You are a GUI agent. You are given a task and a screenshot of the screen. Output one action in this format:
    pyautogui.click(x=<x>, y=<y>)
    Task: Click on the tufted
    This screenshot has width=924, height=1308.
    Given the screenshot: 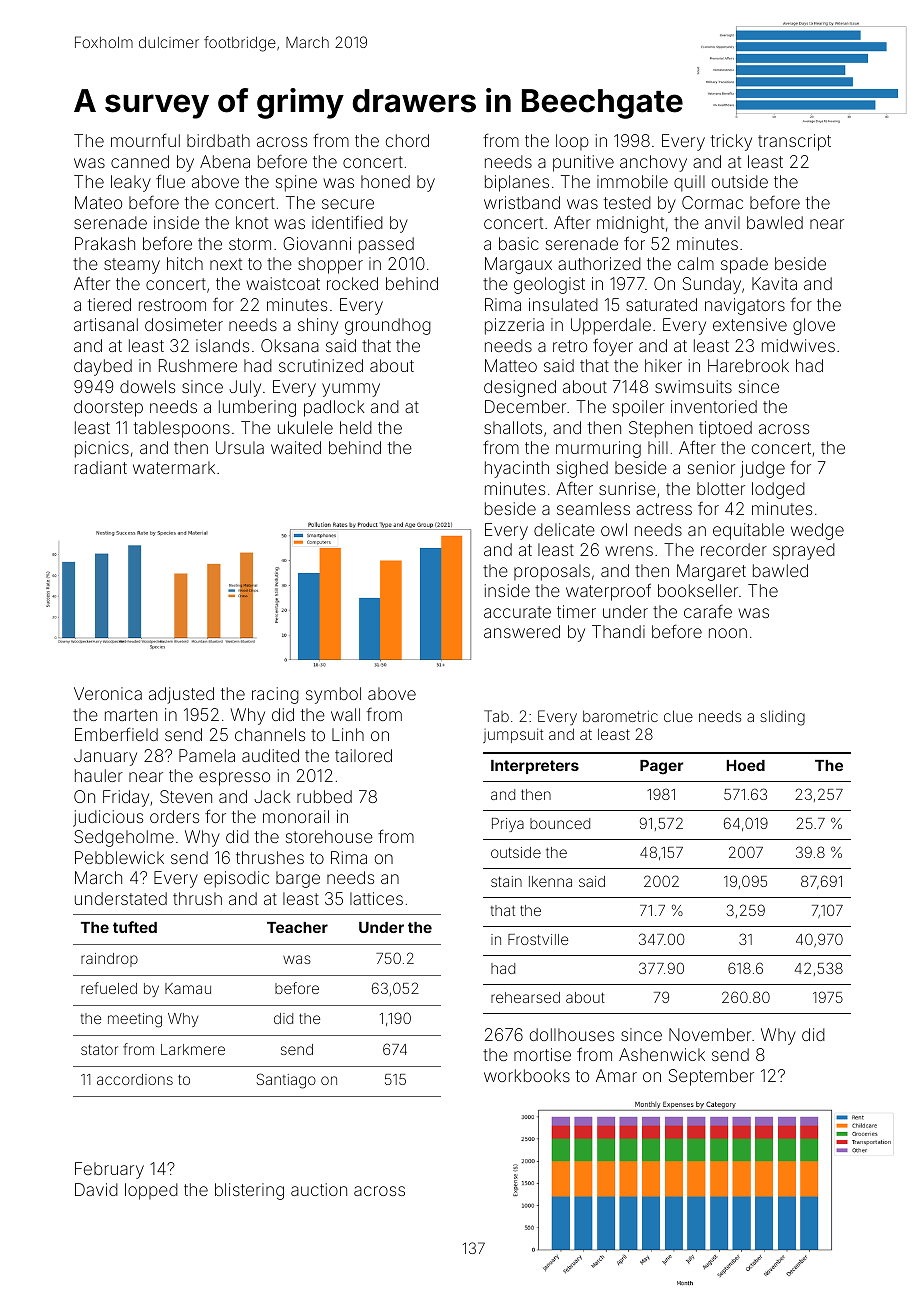 What is the action you would take?
    pyautogui.click(x=135, y=927)
